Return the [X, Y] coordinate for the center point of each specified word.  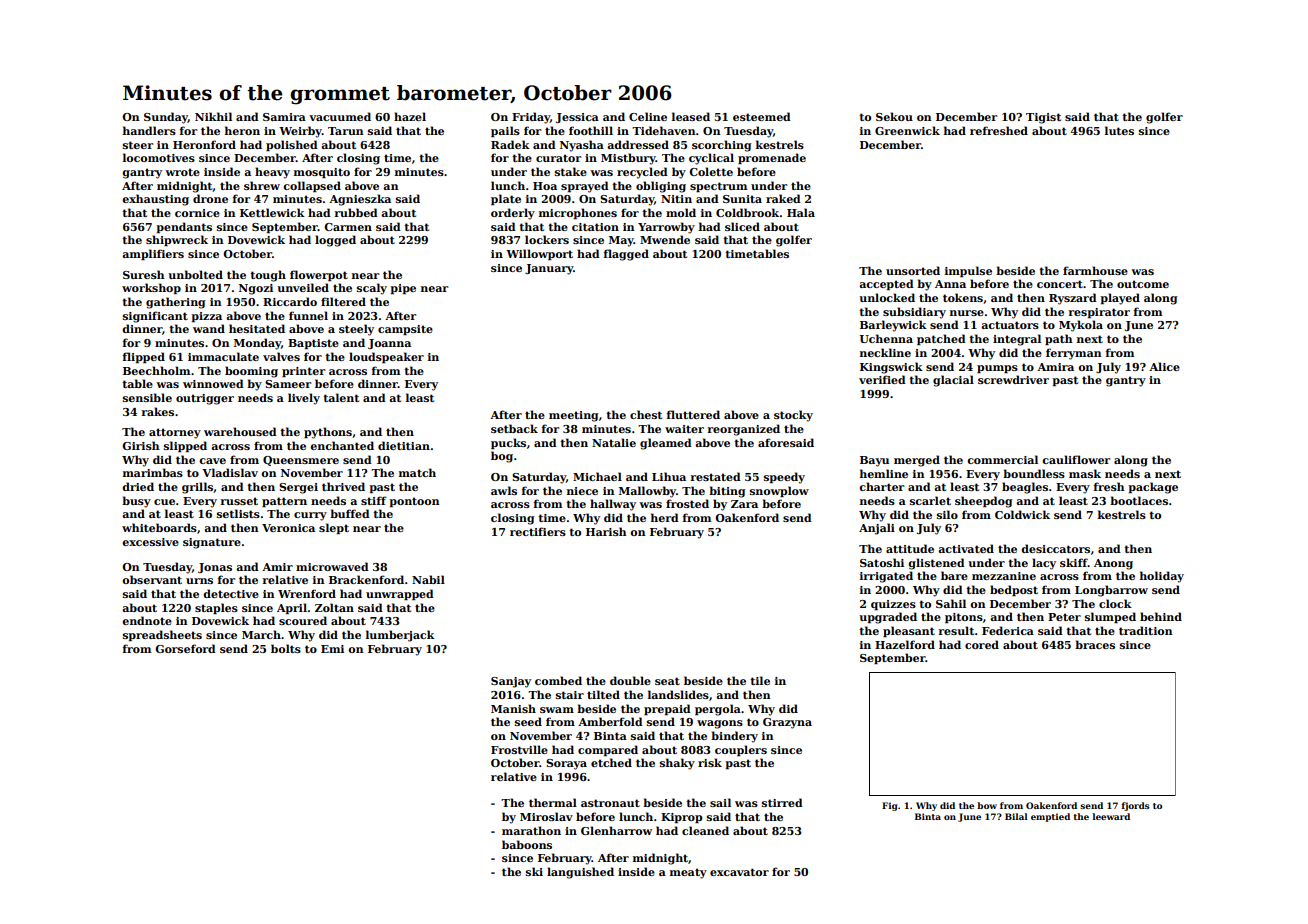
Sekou [894, 116]
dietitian [404, 445]
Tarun [346, 131]
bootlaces [1139, 500]
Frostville [519, 749]
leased [691, 116]
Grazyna [787, 723]
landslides [678, 694]
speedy [784, 478]
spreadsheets [162, 635]
